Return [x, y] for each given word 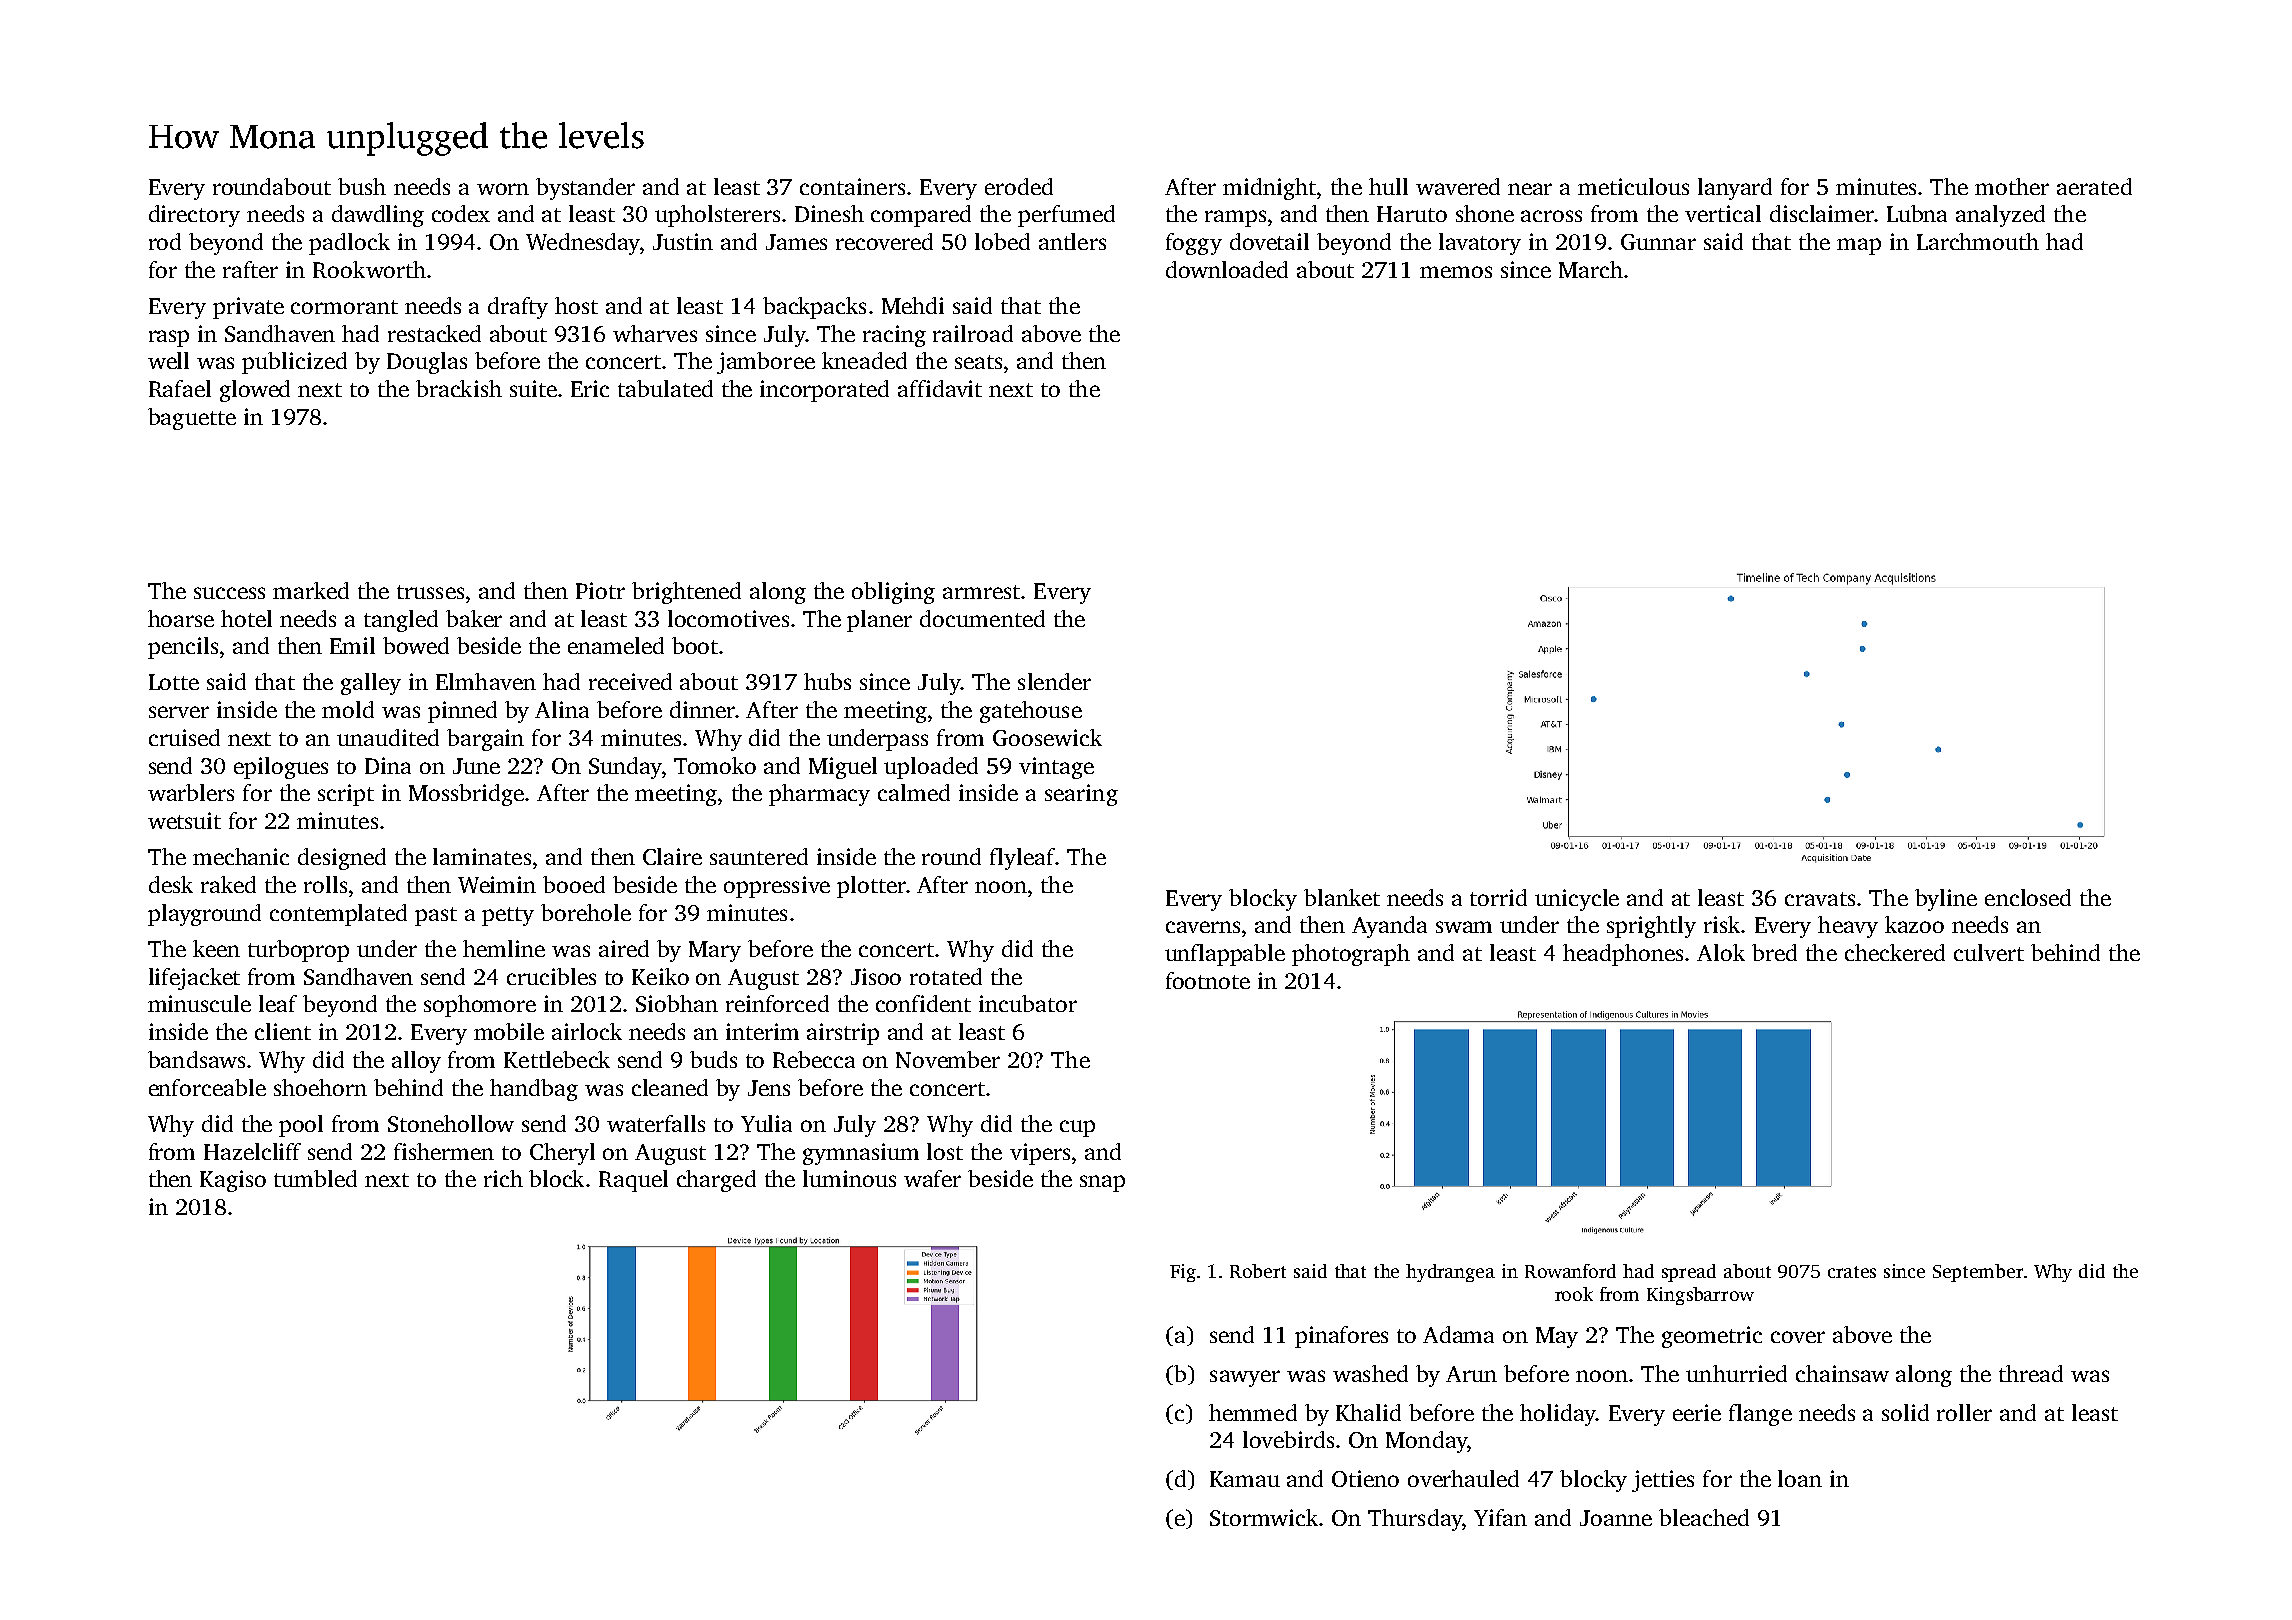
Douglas [427, 363]
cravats [1820, 899]
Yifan [1500, 1517]
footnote [1208, 980]
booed [574, 884]
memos [1456, 272]
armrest [981, 592]
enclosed [2028, 897]
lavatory [1480, 244]
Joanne [1616, 1518]
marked [311, 590]
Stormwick [1264, 1517]
